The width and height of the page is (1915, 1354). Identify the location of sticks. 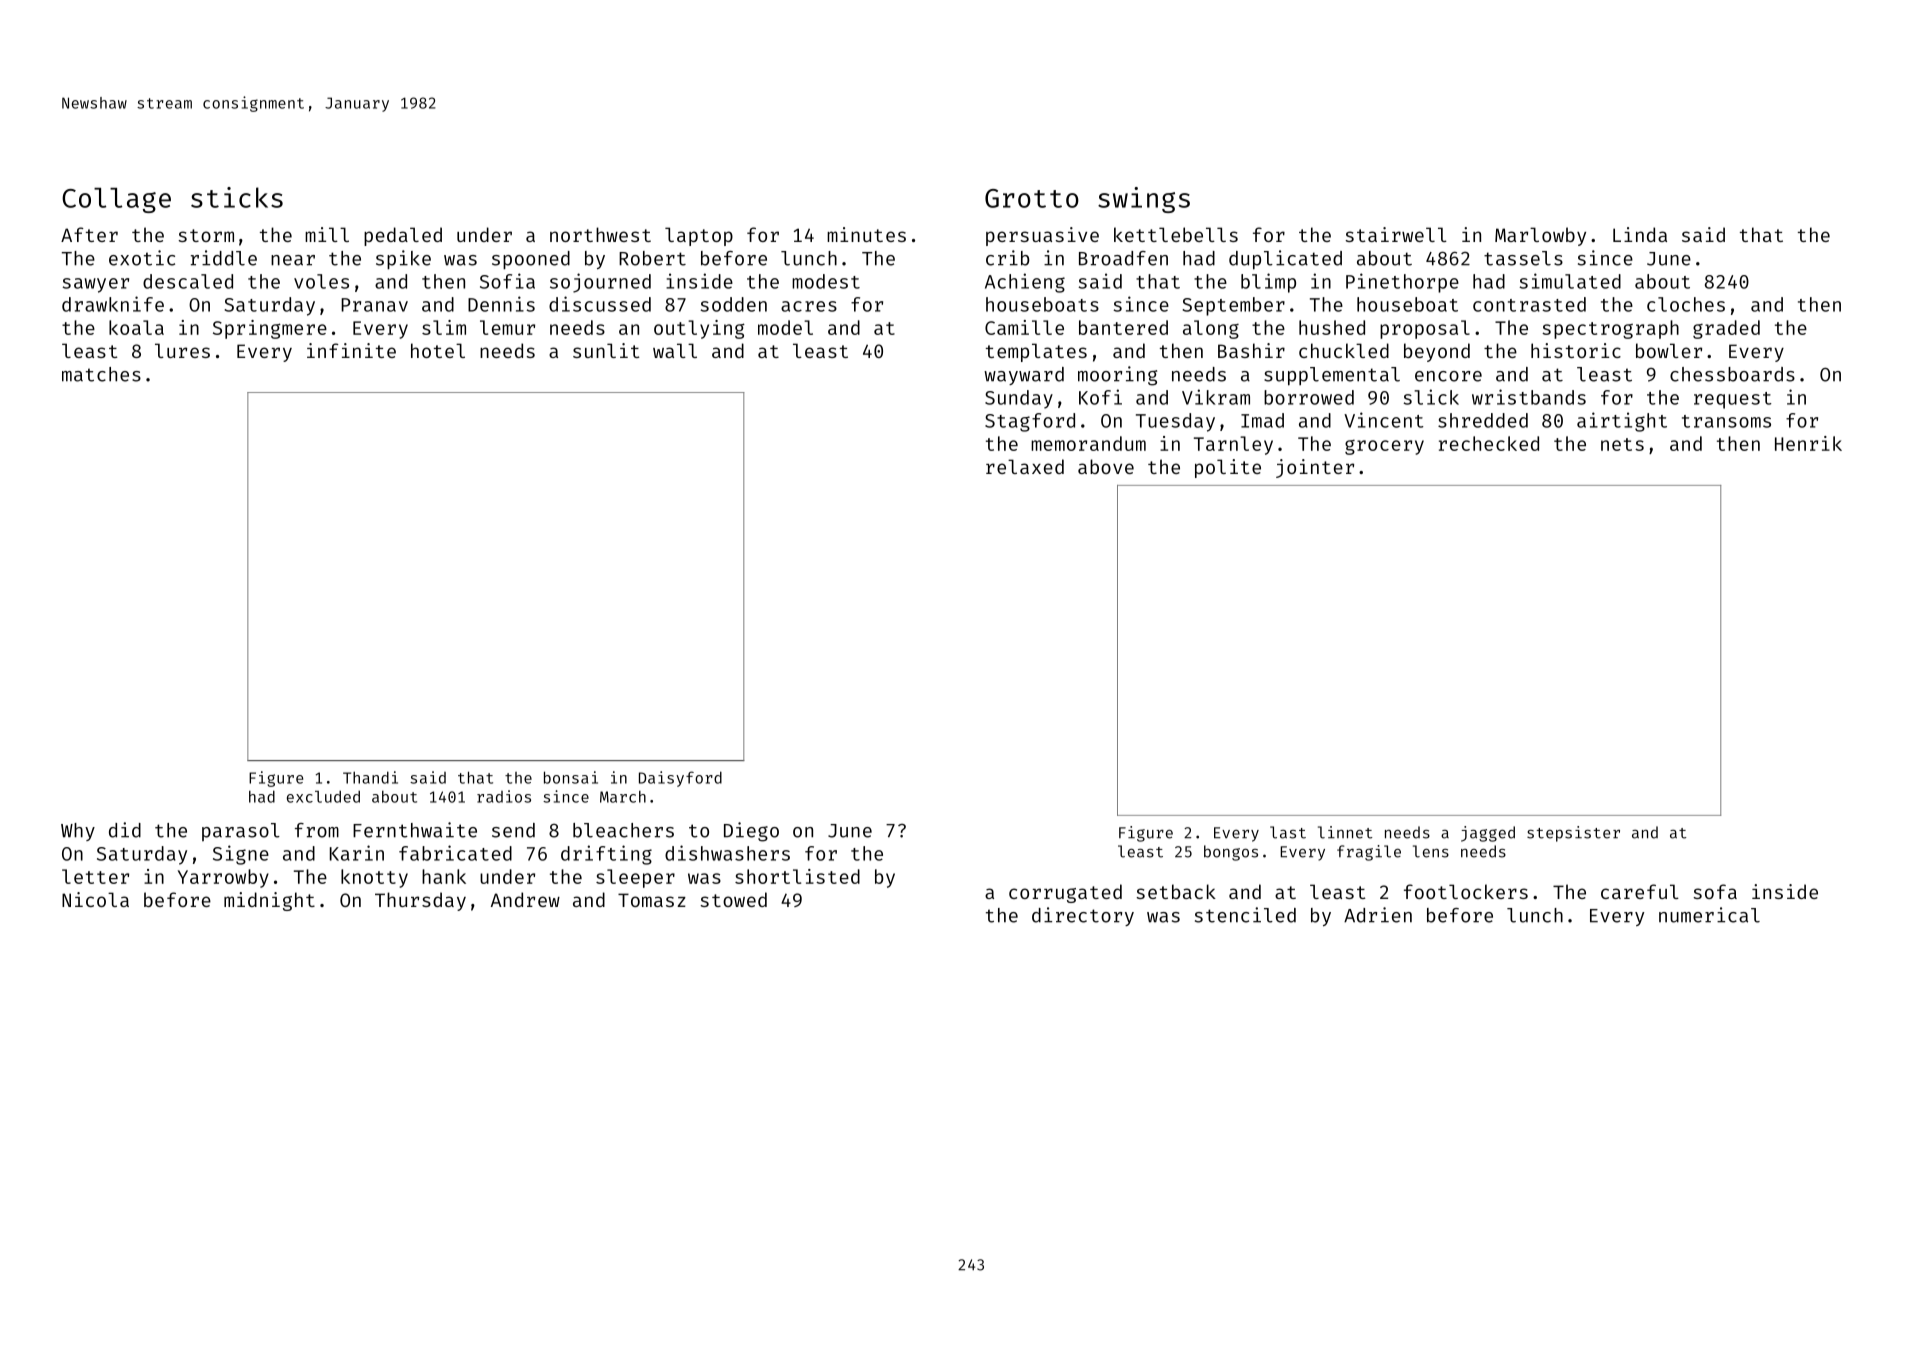
(237, 197).
